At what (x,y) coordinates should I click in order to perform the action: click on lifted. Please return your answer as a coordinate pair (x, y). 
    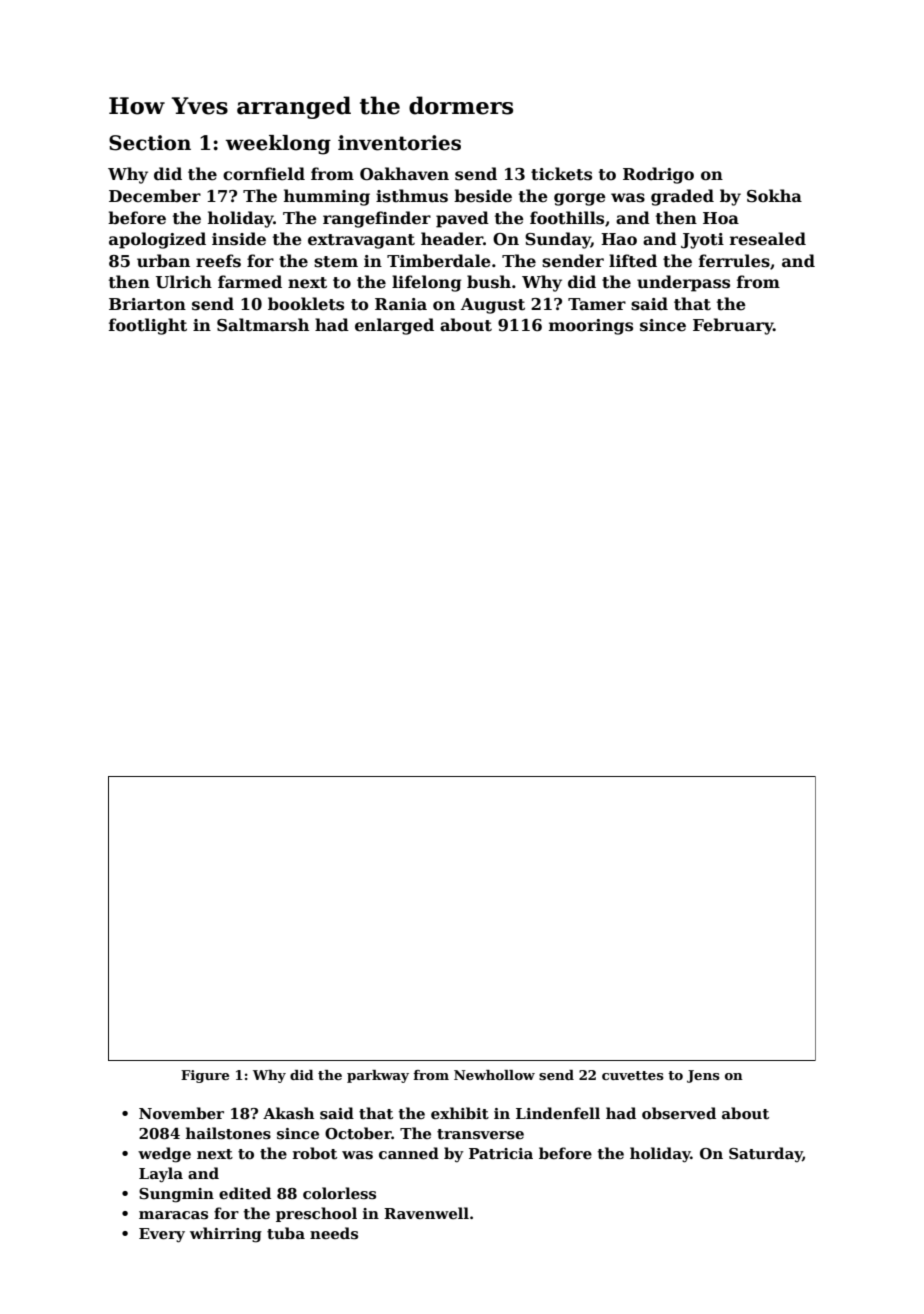
    Looking at the image, I should click on (633, 261).
